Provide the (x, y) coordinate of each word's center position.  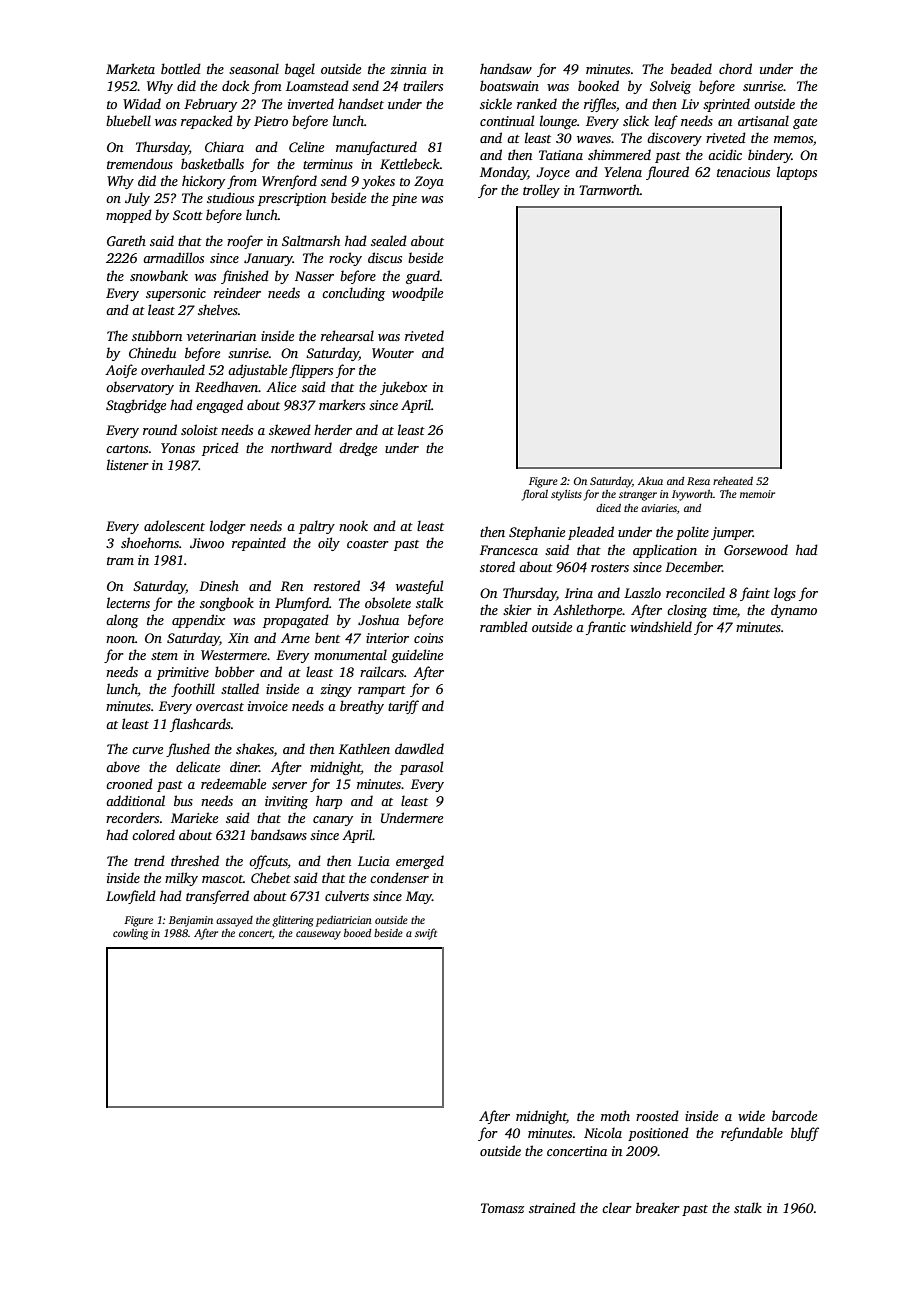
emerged (420, 862)
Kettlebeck (410, 163)
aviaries (659, 508)
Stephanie (537, 533)
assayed (234, 921)
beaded (691, 68)
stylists (566, 495)
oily (329, 544)
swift (426, 934)
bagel (300, 70)
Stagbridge (136, 406)
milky (181, 879)
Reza (698, 481)
